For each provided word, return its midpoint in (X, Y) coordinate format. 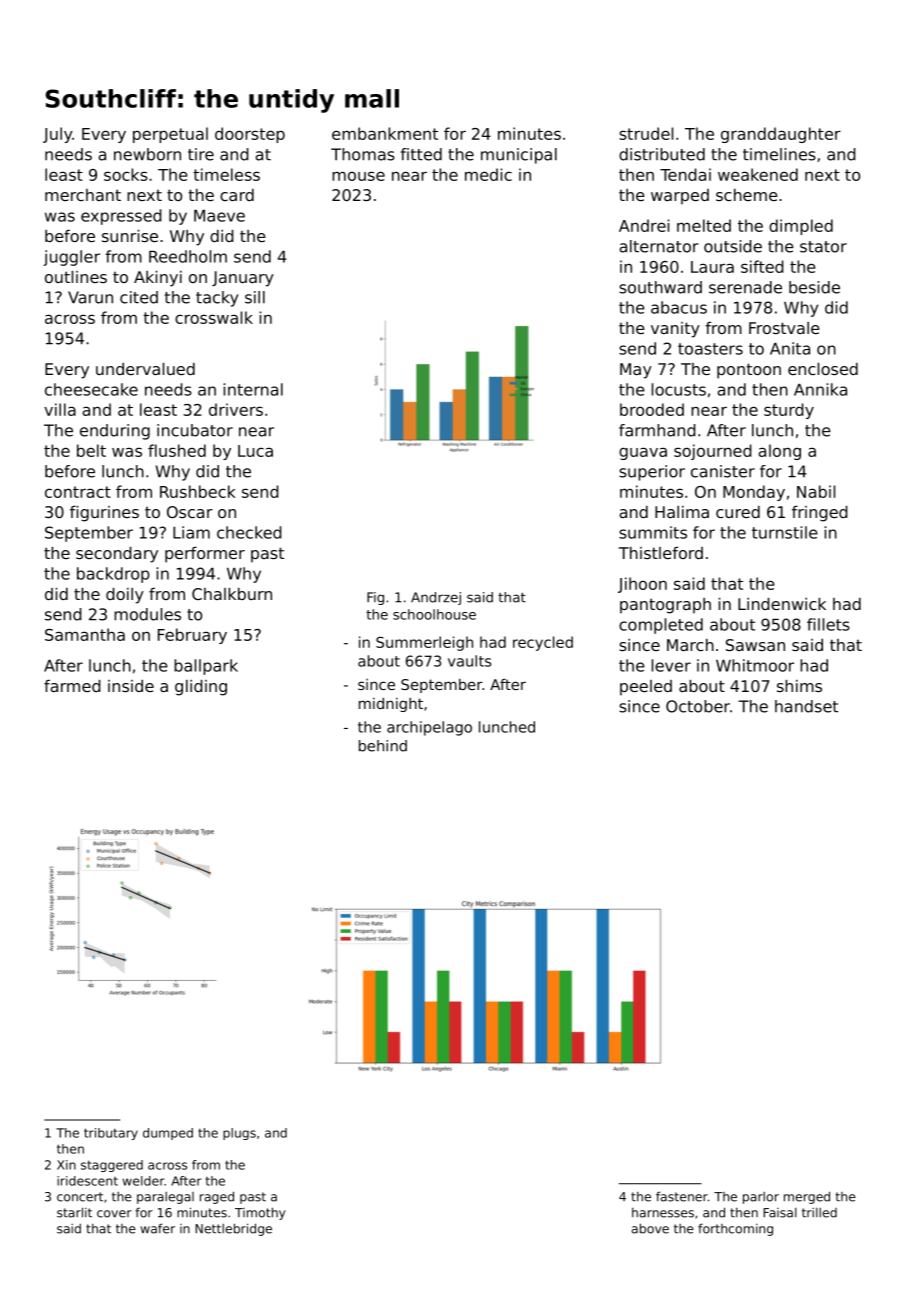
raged (217, 1197)
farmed (72, 686)
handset (806, 706)
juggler (72, 258)
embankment (385, 133)
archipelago (429, 728)
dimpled (801, 227)
